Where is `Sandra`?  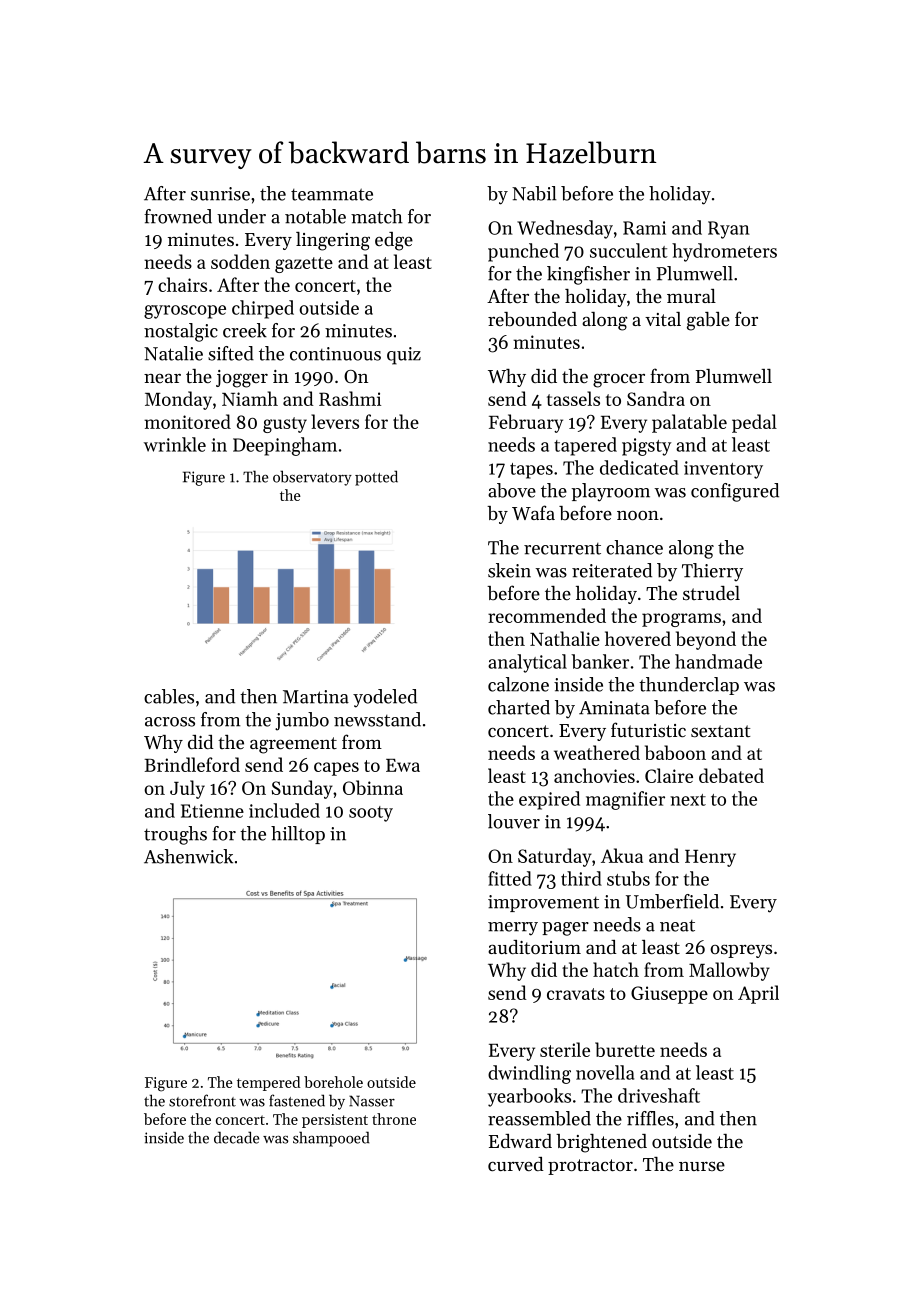
Sandra is located at coordinates (656, 398).
